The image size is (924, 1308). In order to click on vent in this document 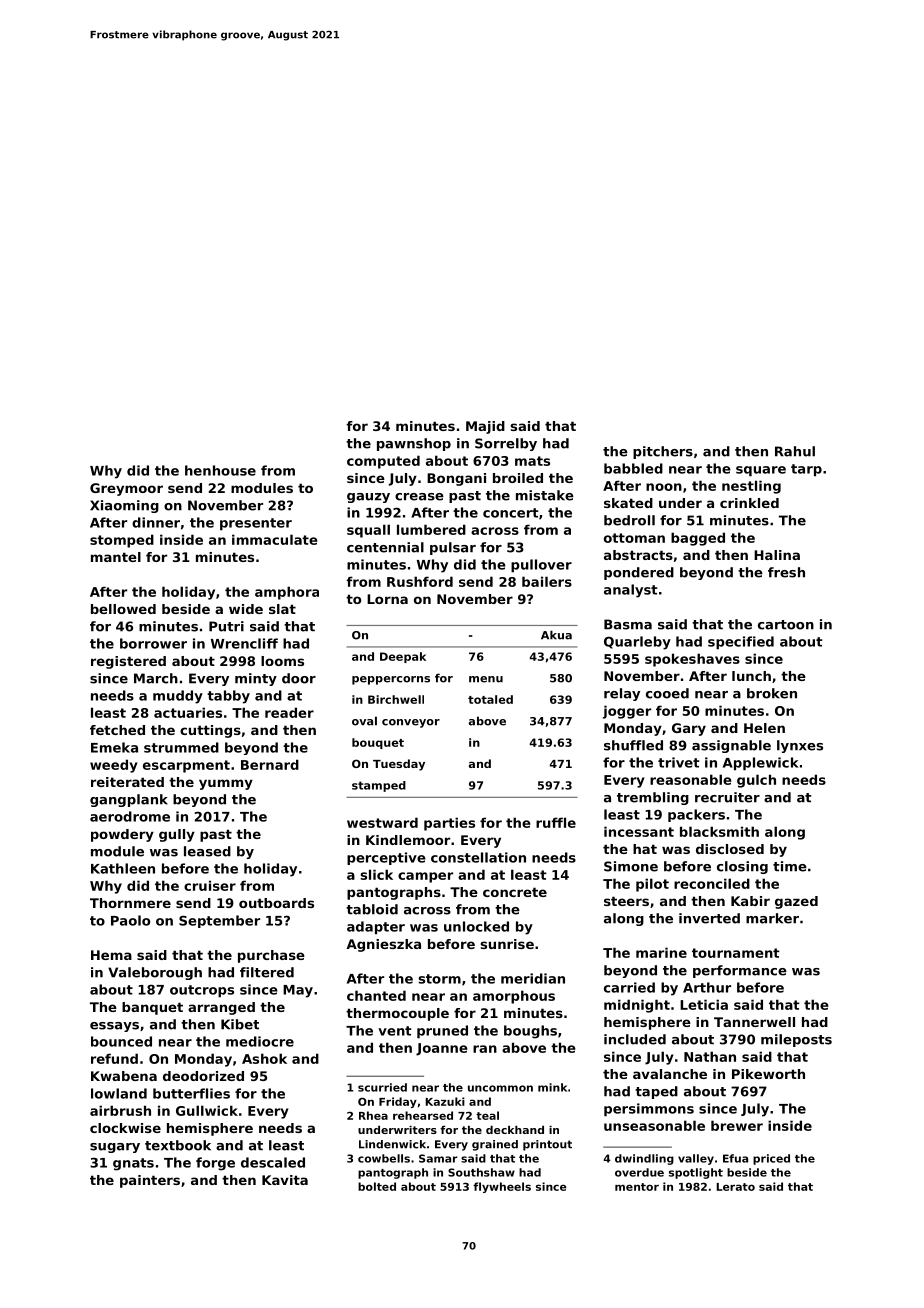, I will do `click(394, 1031)`.
